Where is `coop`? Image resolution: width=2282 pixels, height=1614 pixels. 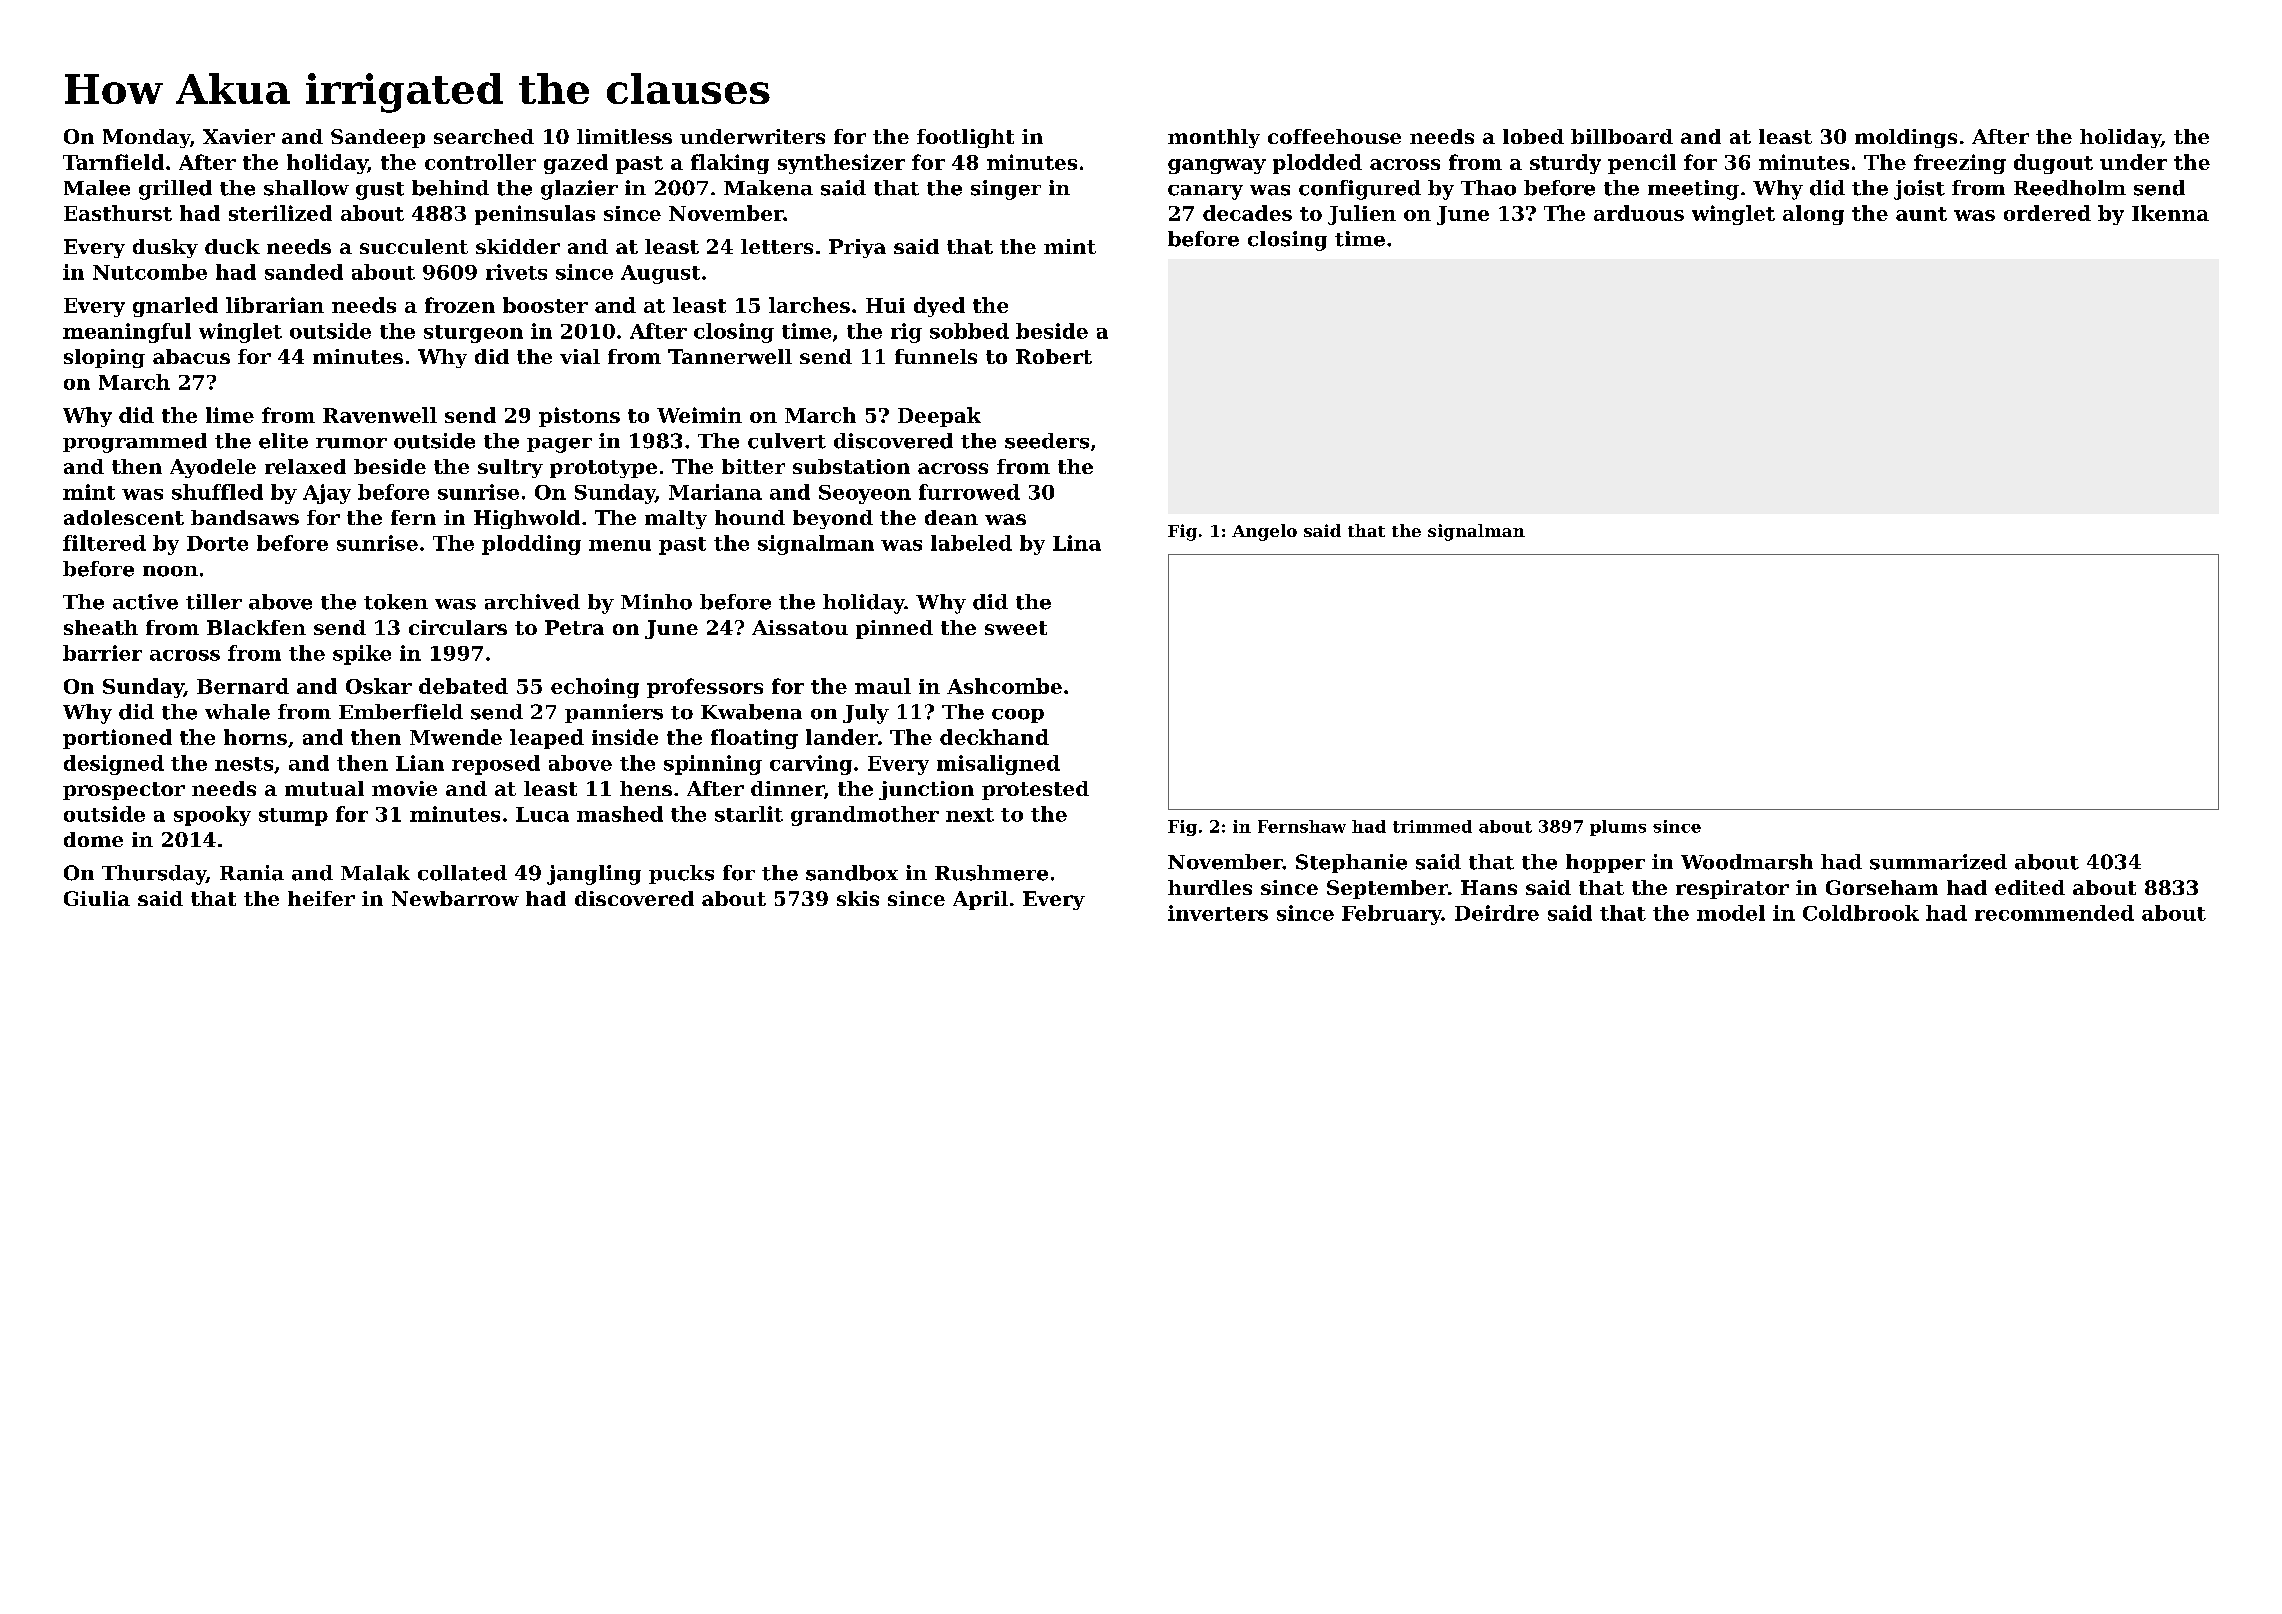 coop is located at coordinates (1018, 716).
